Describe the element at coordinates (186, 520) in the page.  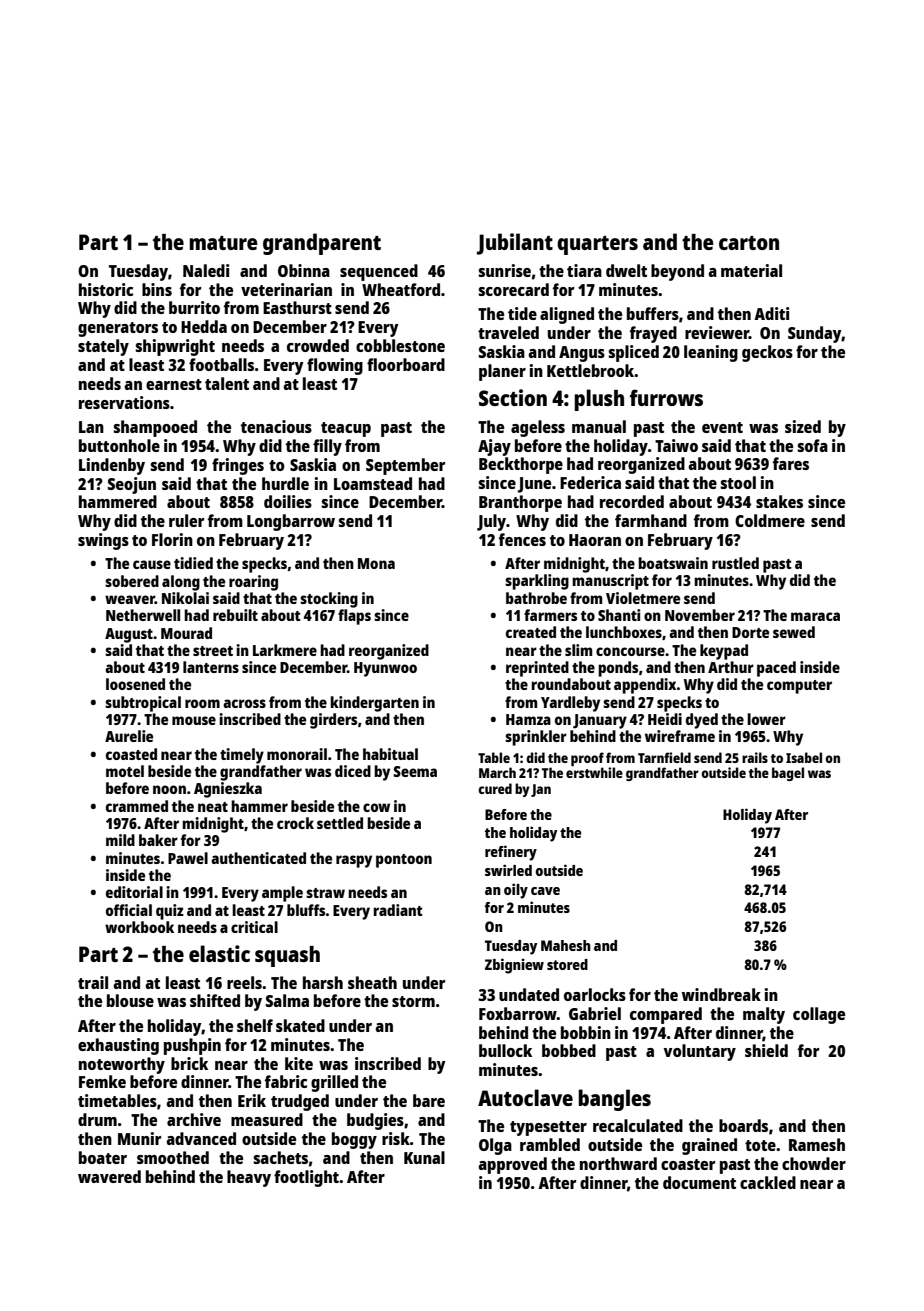
I see `ruler` at that location.
